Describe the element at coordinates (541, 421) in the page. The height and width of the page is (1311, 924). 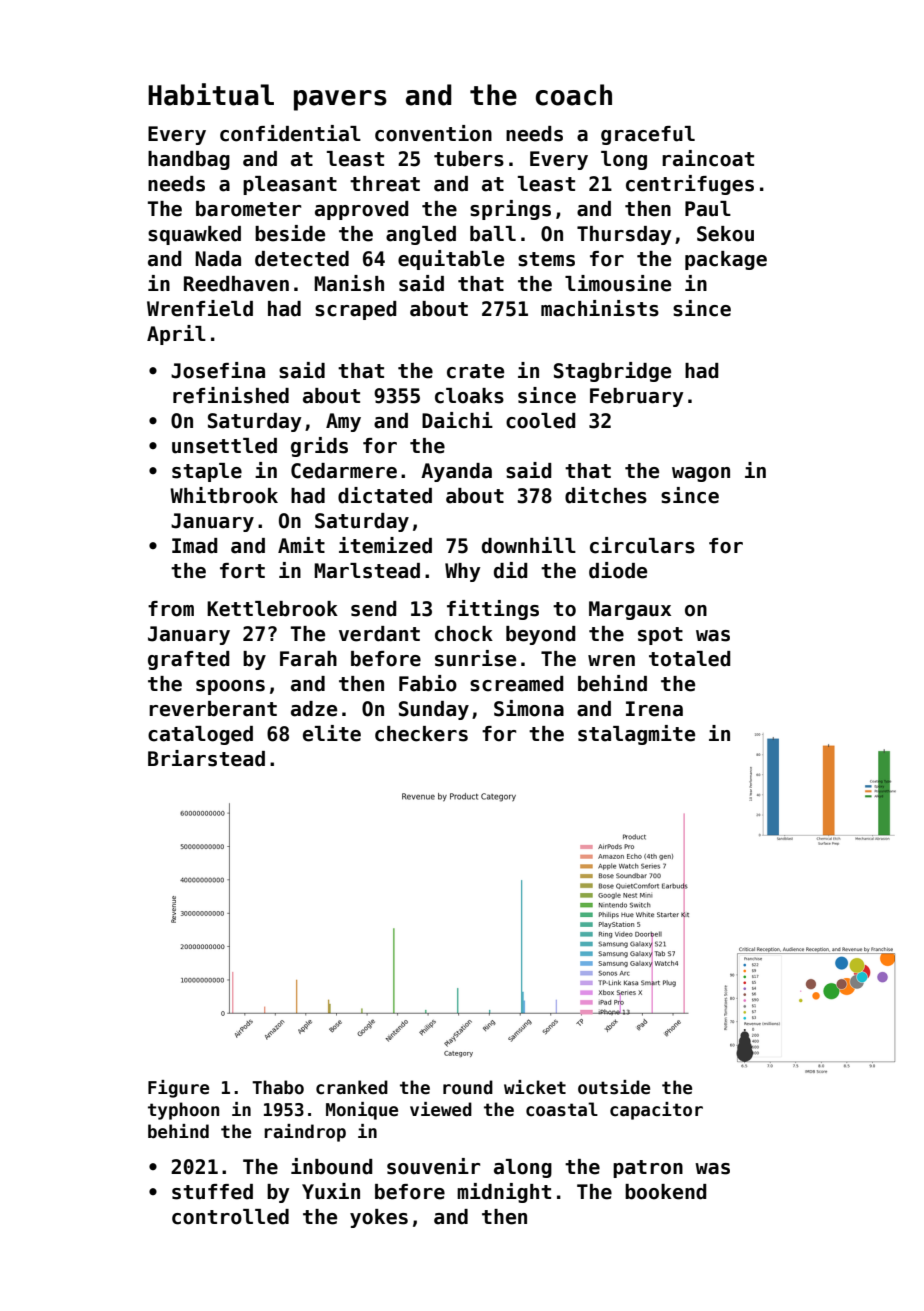
I see `cooled` at that location.
